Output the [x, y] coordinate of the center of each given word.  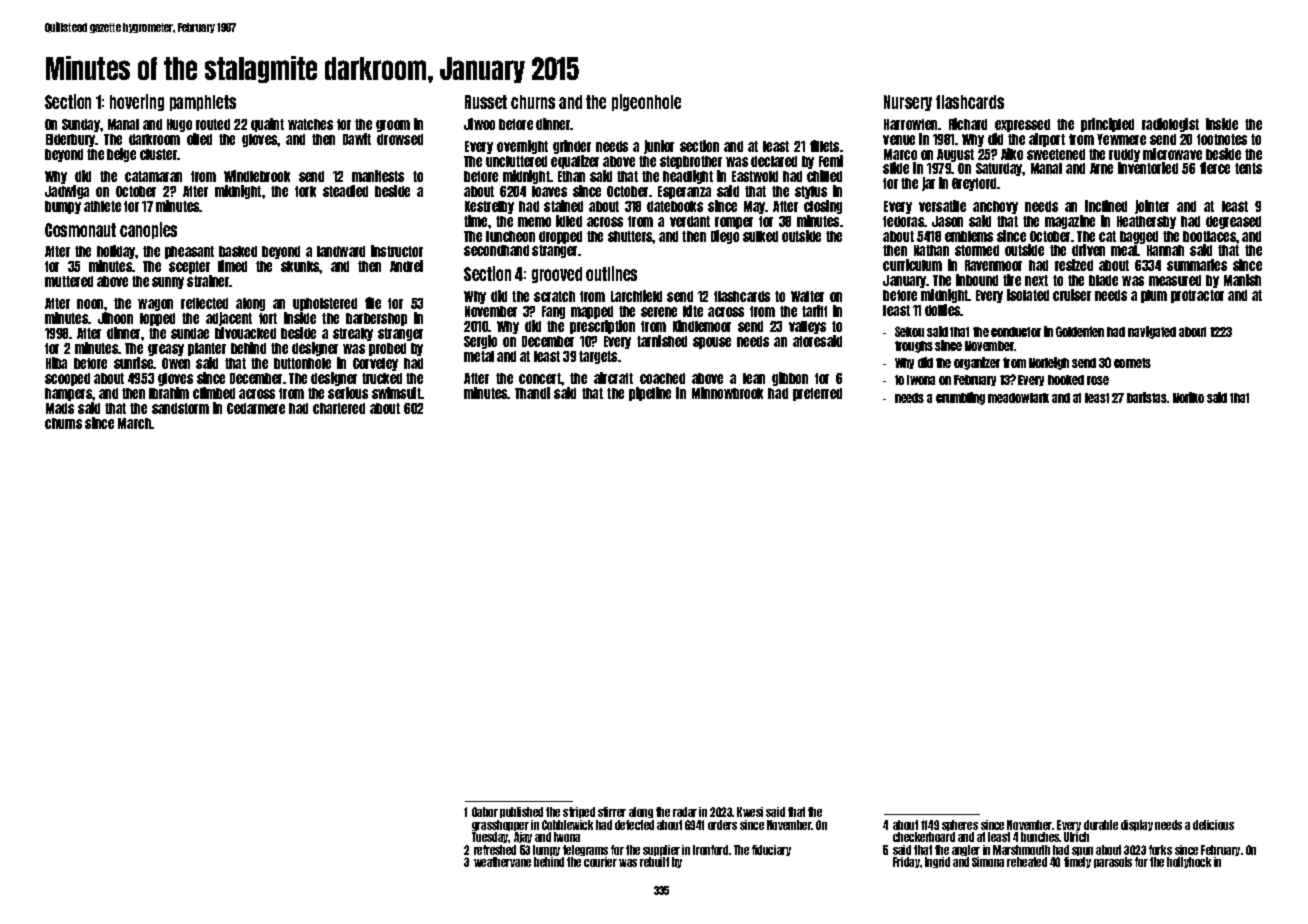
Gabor [485, 812]
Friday [906, 862]
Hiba [56, 363]
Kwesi [750, 812]
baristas [1147, 397]
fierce [1215, 168]
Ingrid [937, 862]
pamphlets [203, 103]
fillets [824, 146]
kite [693, 311]
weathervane [502, 862]
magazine [1070, 222]
